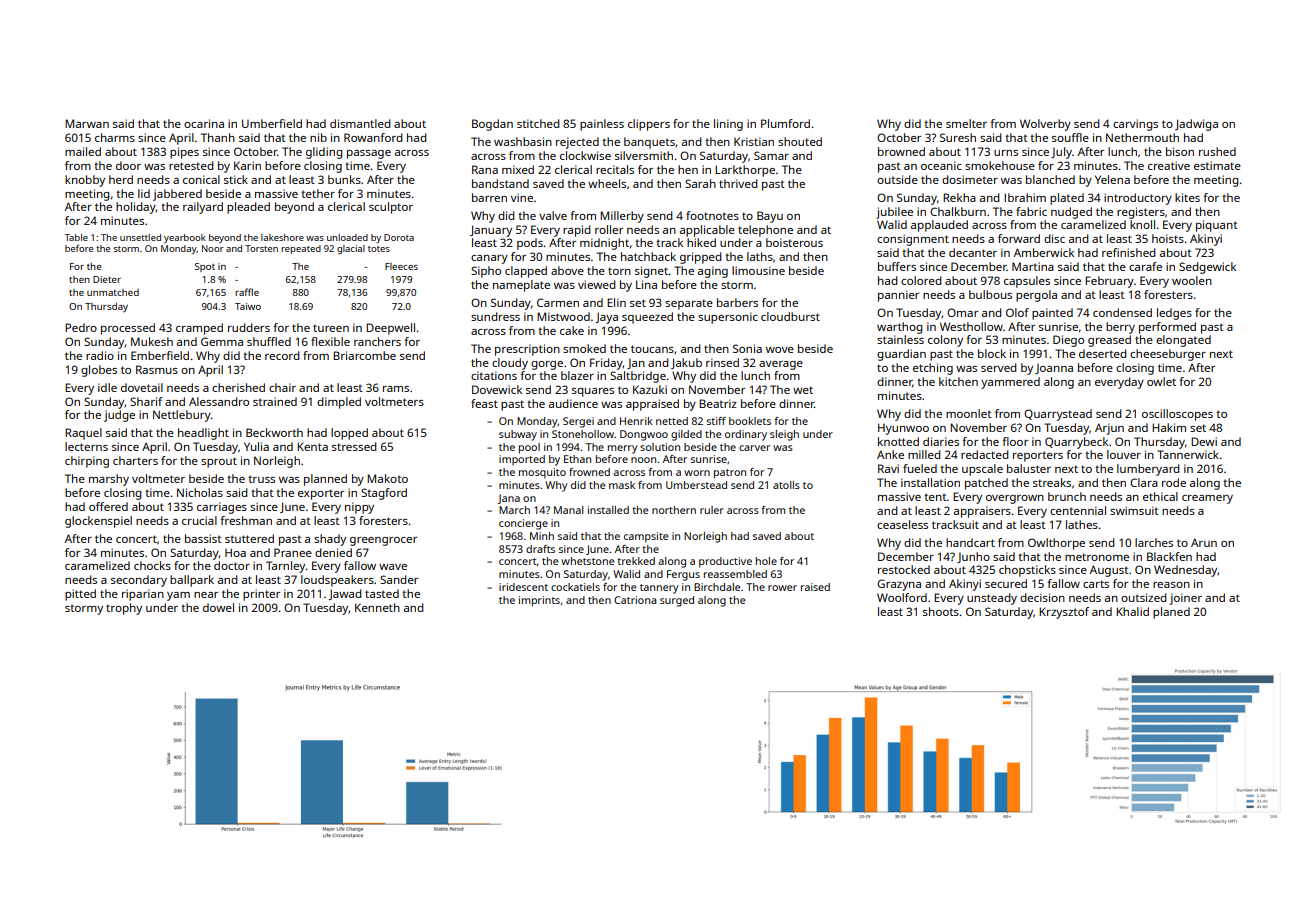 The image size is (1308, 924). What do you see at coordinates (959, 197) in the screenshot?
I see `Rekha` at bounding box center [959, 197].
